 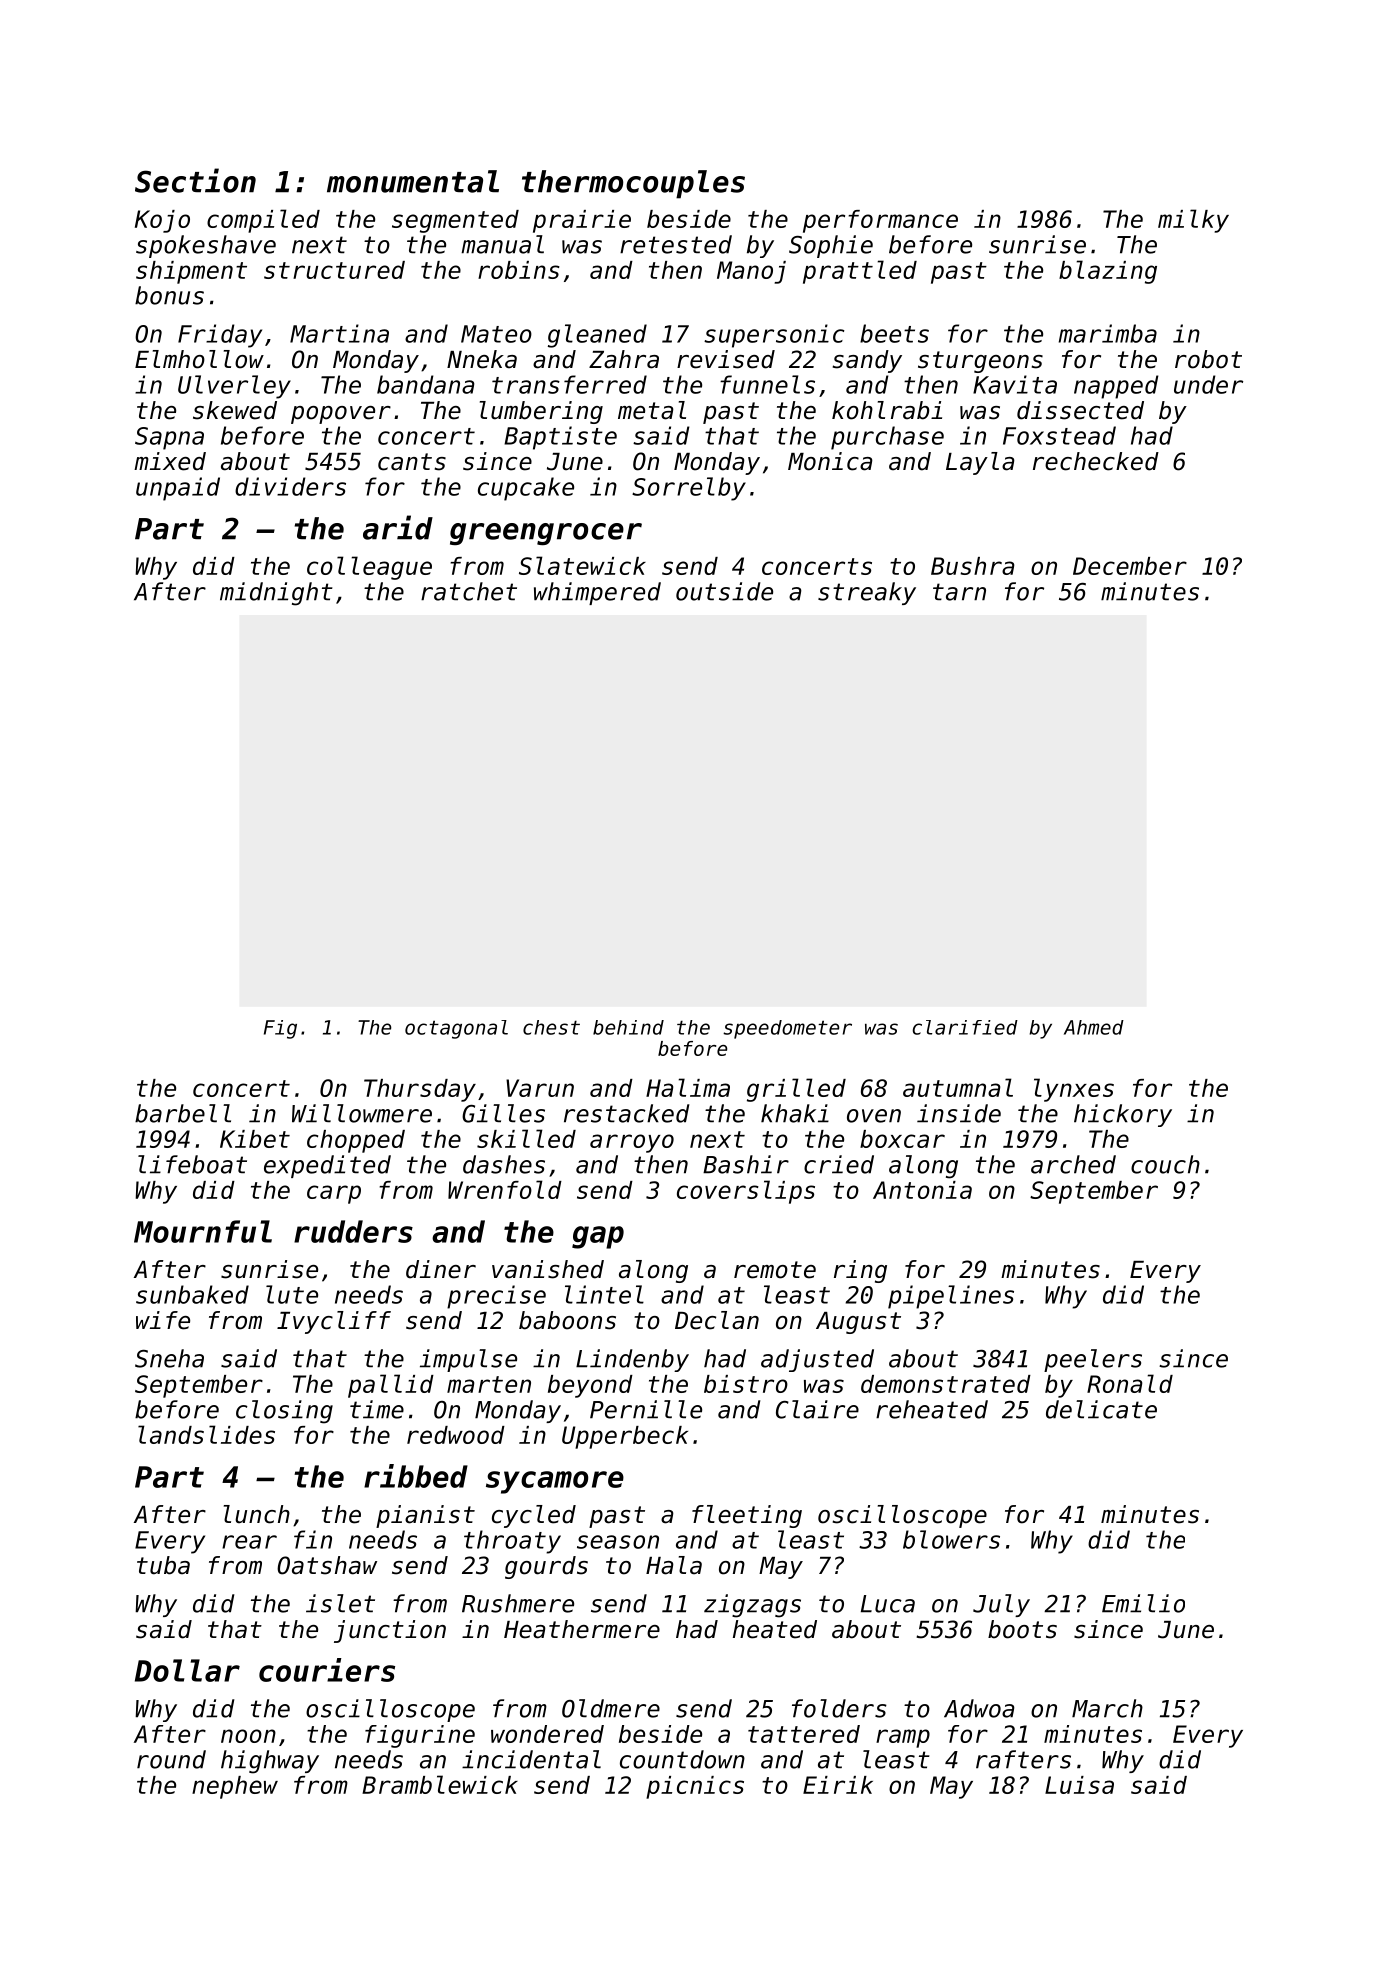 I want to click on Section, so click(x=195, y=180).
